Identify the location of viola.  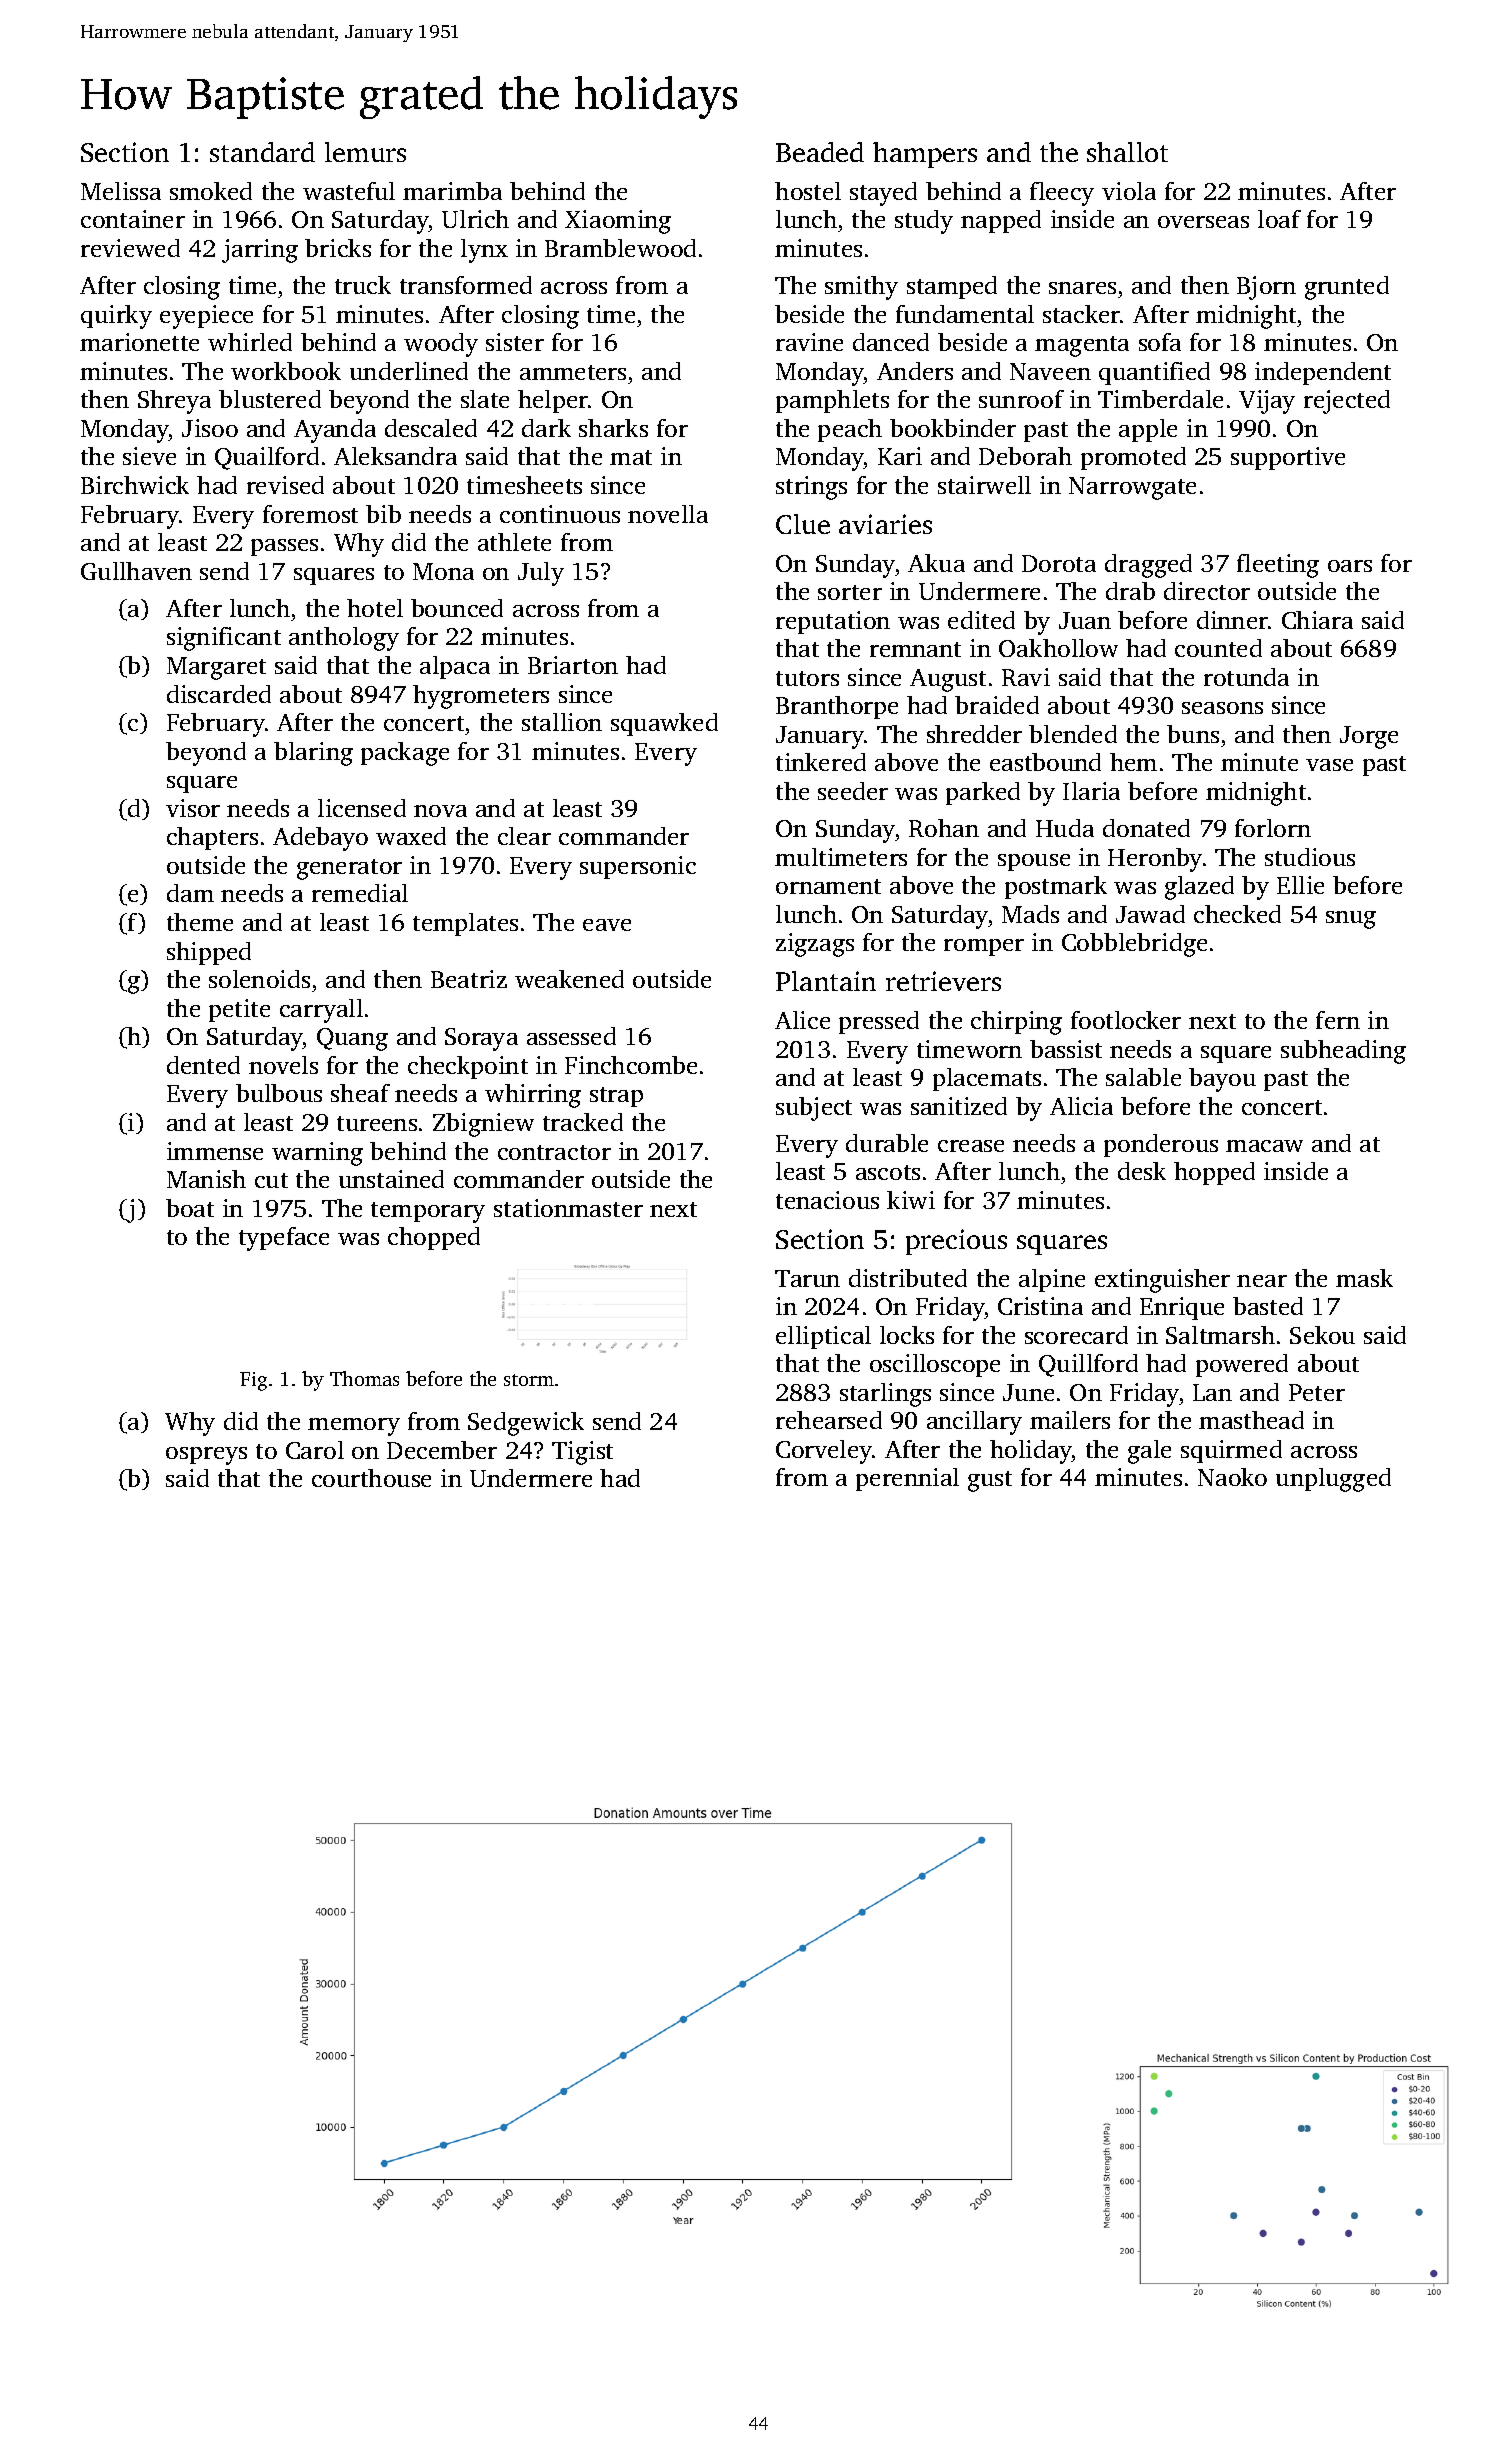
(1129, 191).
